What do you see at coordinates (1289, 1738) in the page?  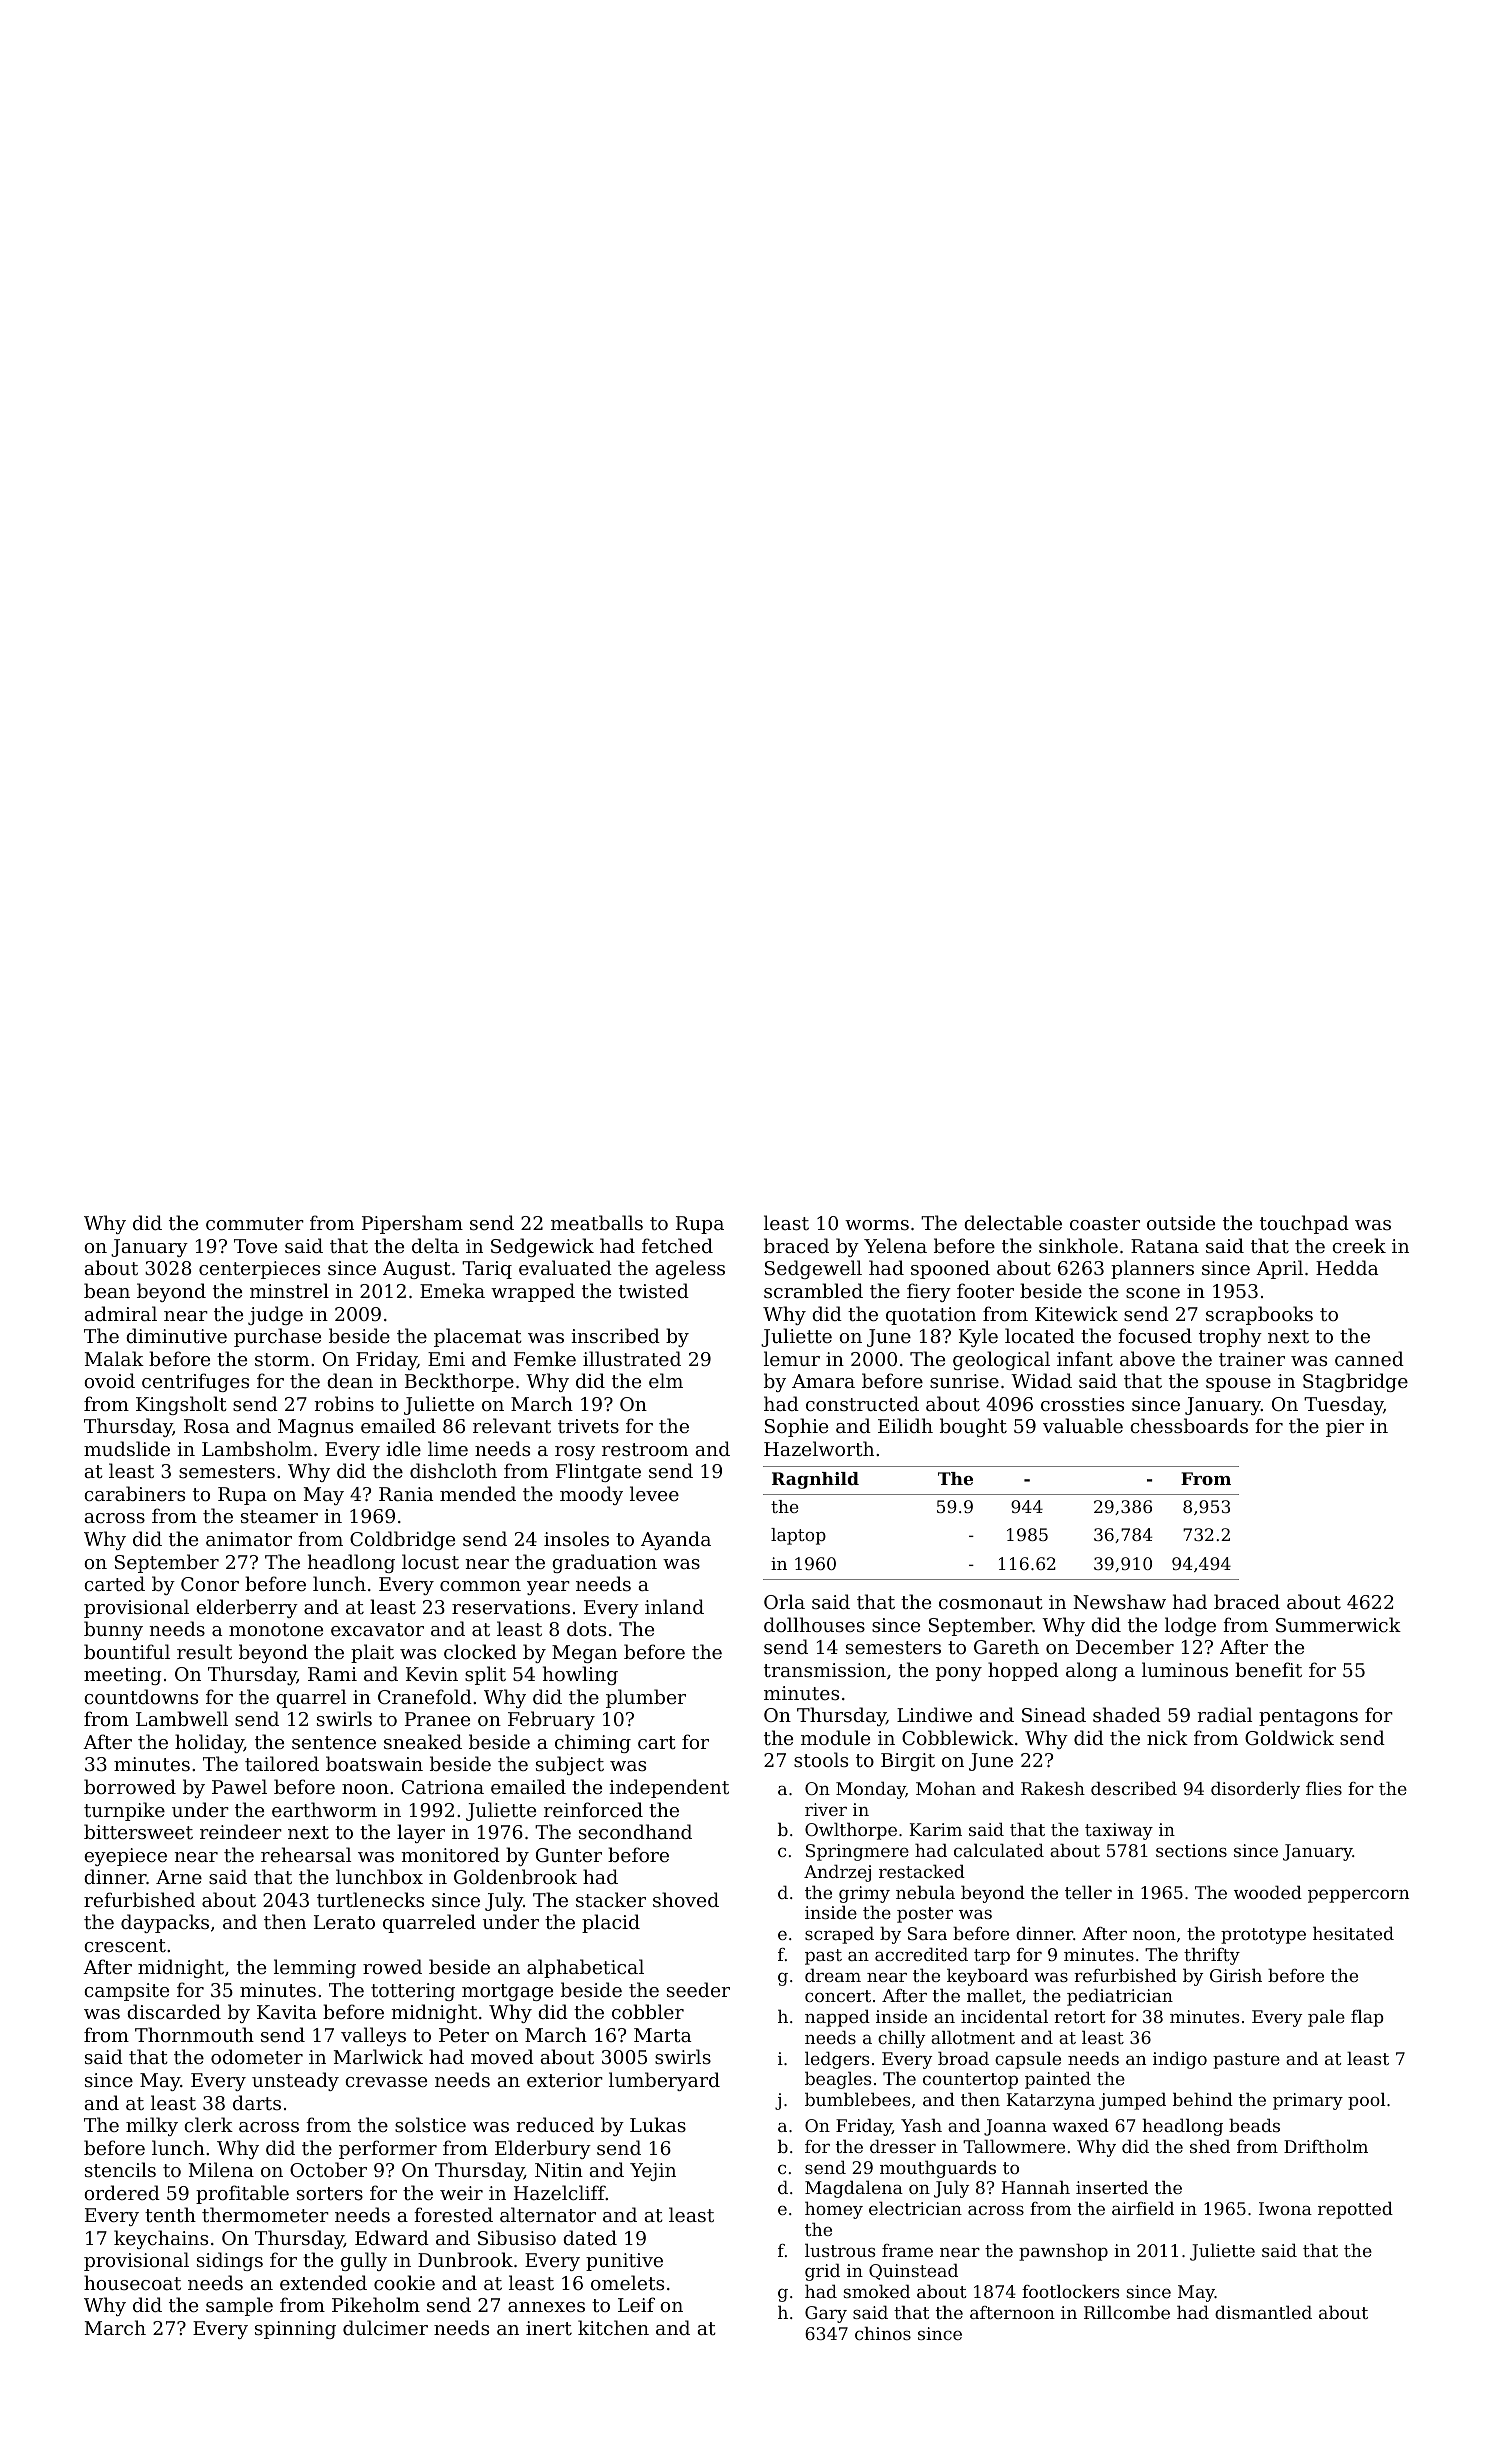 I see `Goldwick` at bounding box center [1289, 1738].
